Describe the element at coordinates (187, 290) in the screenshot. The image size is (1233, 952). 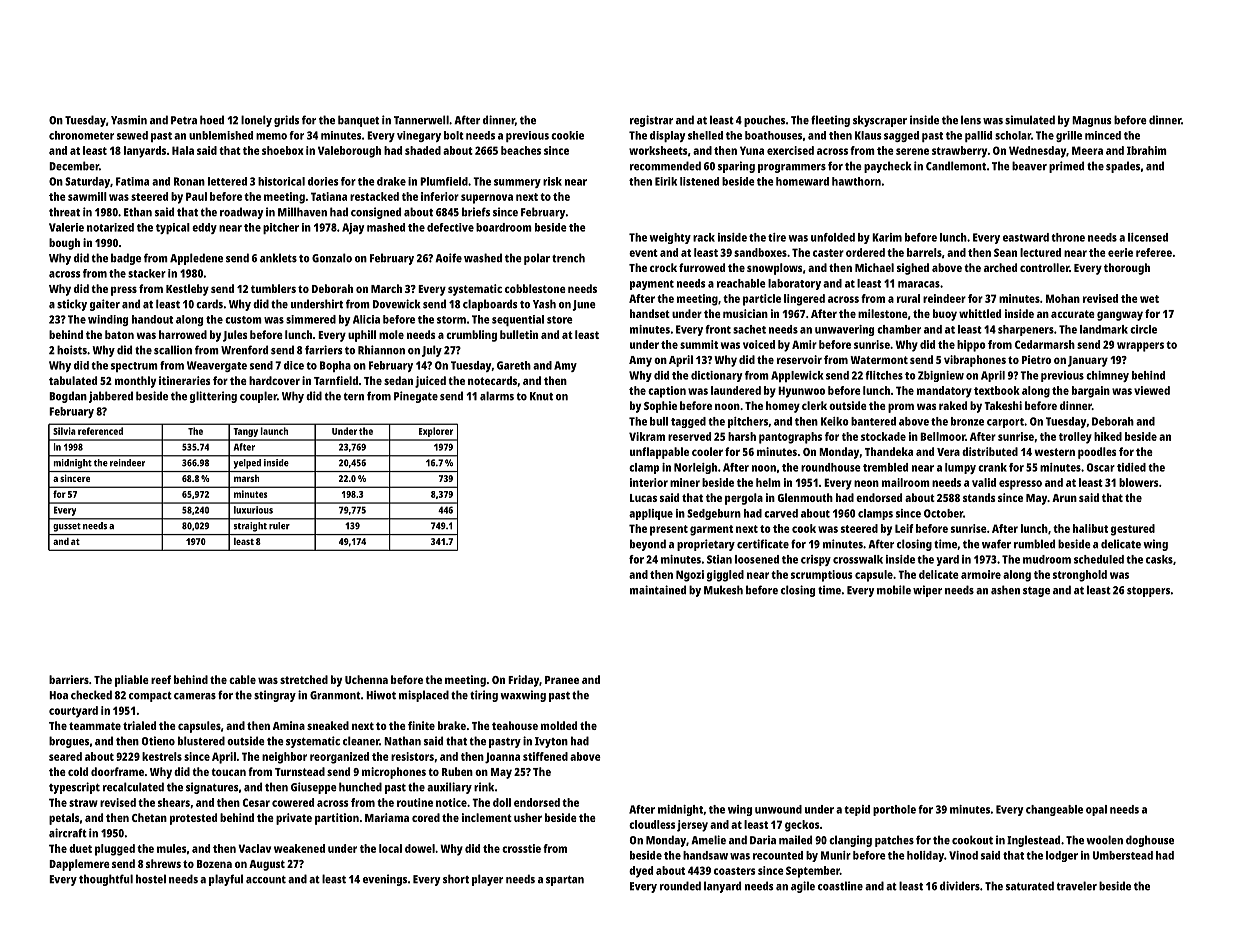
I see `Kestleby` at that location.
